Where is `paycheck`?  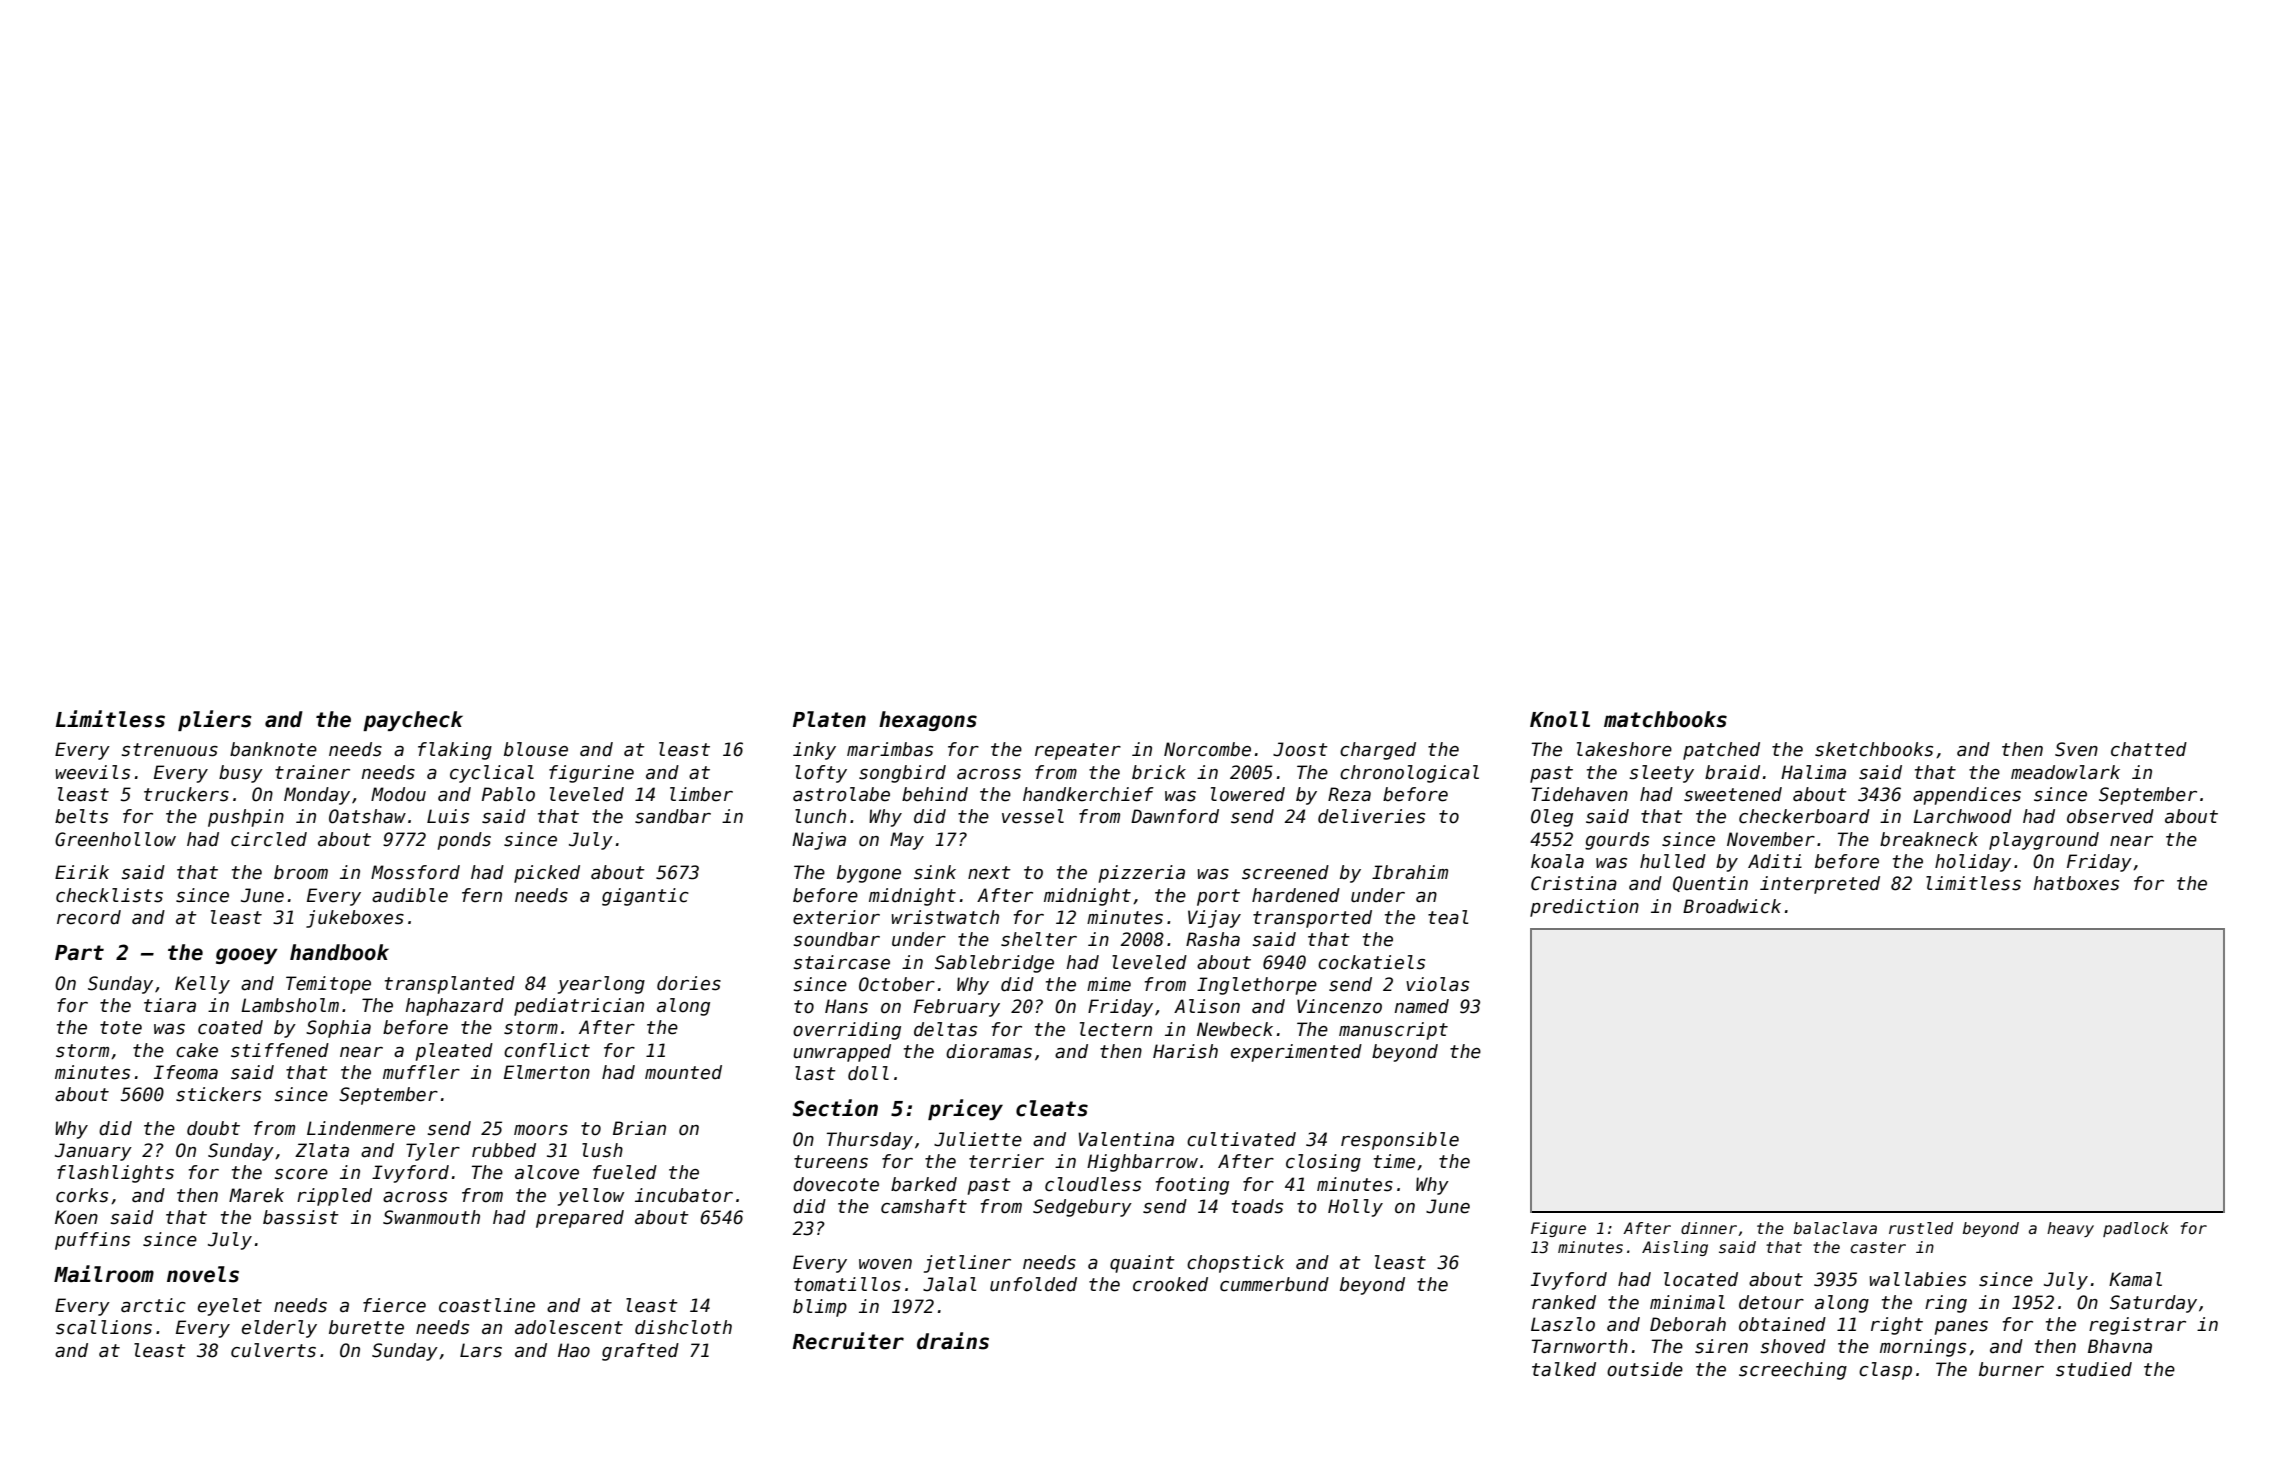
paycheck is located at coordinates (413, 721).
